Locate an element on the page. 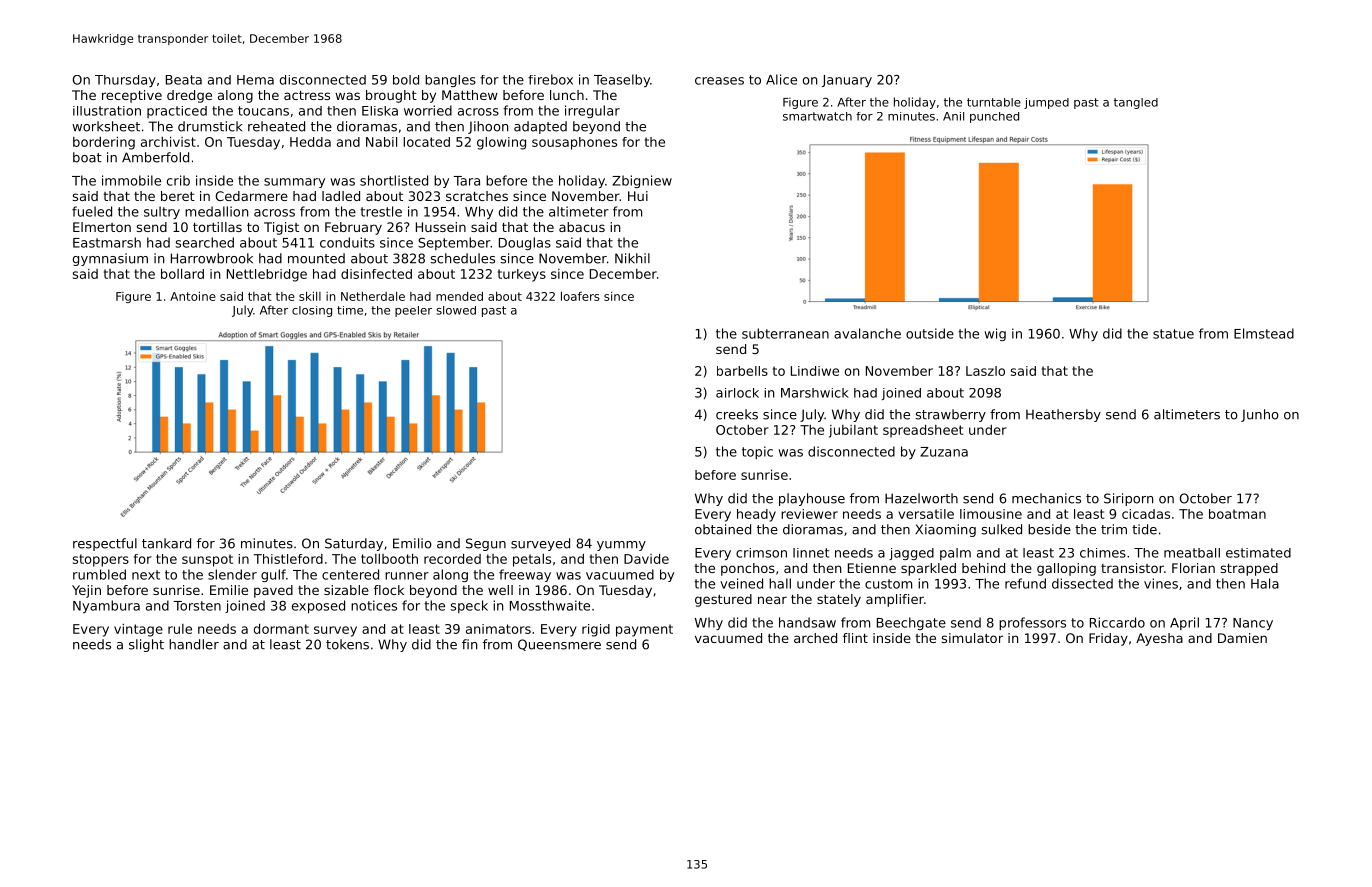  jumped is located at coordinates (1046, 103).
